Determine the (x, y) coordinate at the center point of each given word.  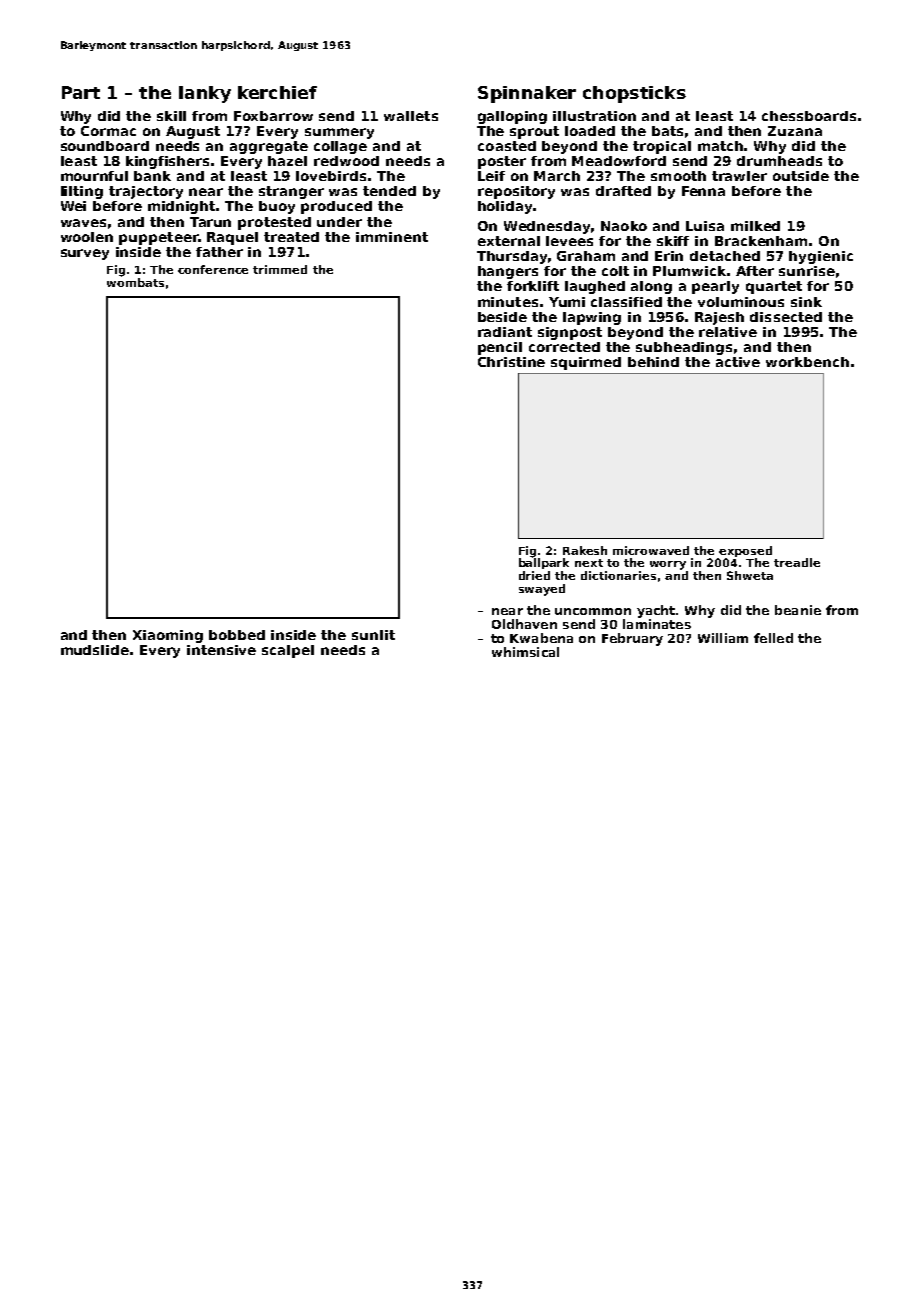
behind (653, 362)
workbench (807, 362)
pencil (500, 348)
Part (81, 92)
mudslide (95, 650)
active (738, 362)
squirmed (586, 363)
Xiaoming (168, 636)
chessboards (809, 116)
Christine (511, 362)
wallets (411, 116)
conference (213, 269)
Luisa (705, 226)
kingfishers (167, 162)
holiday (505, 207)
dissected (786, 317)
